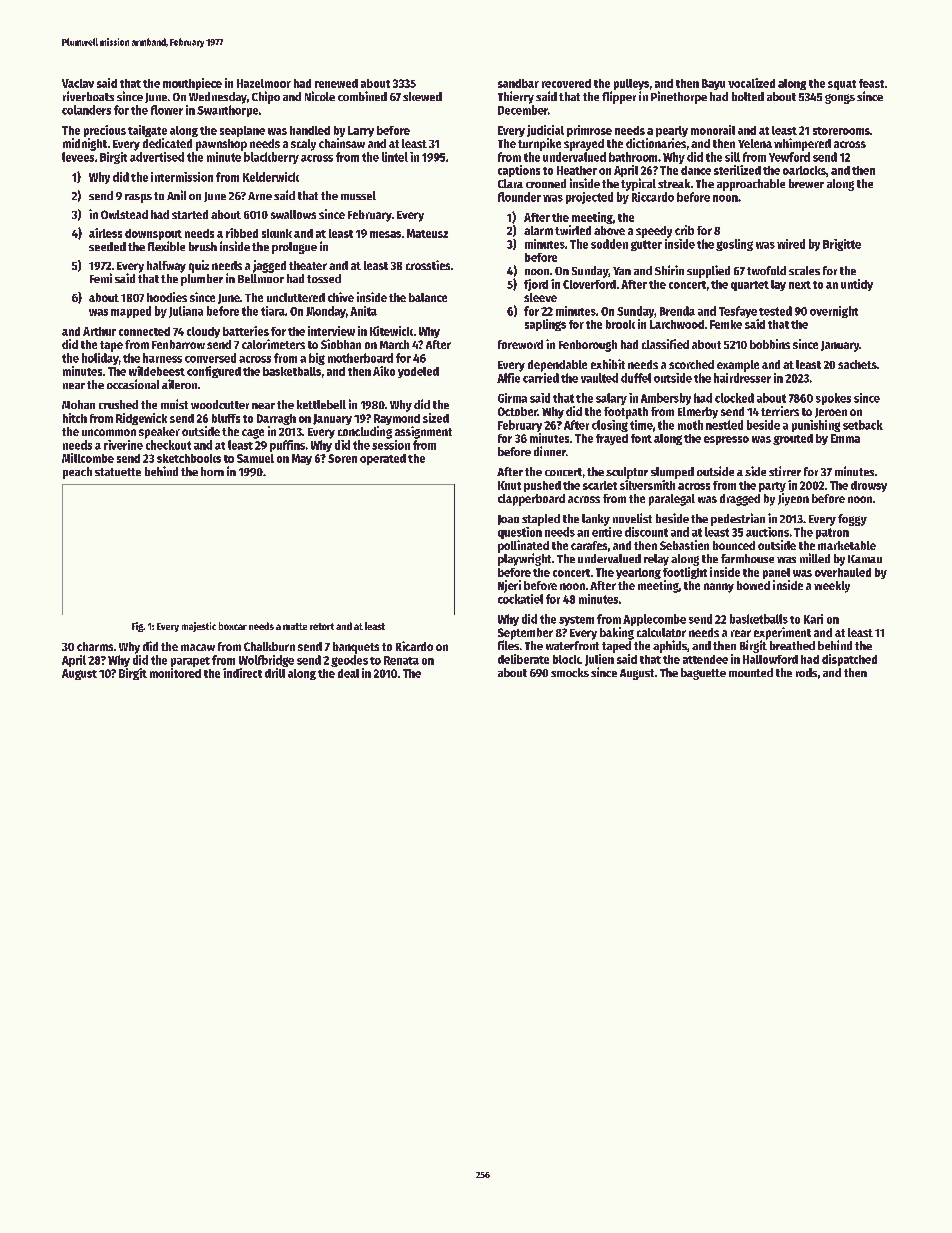 Image resolution: width=952 pixels, height=1233 pixels. What do you see at coordinates (336, 83) in the screenshot?
I see `renewed` at bounding box center [336, 83].
